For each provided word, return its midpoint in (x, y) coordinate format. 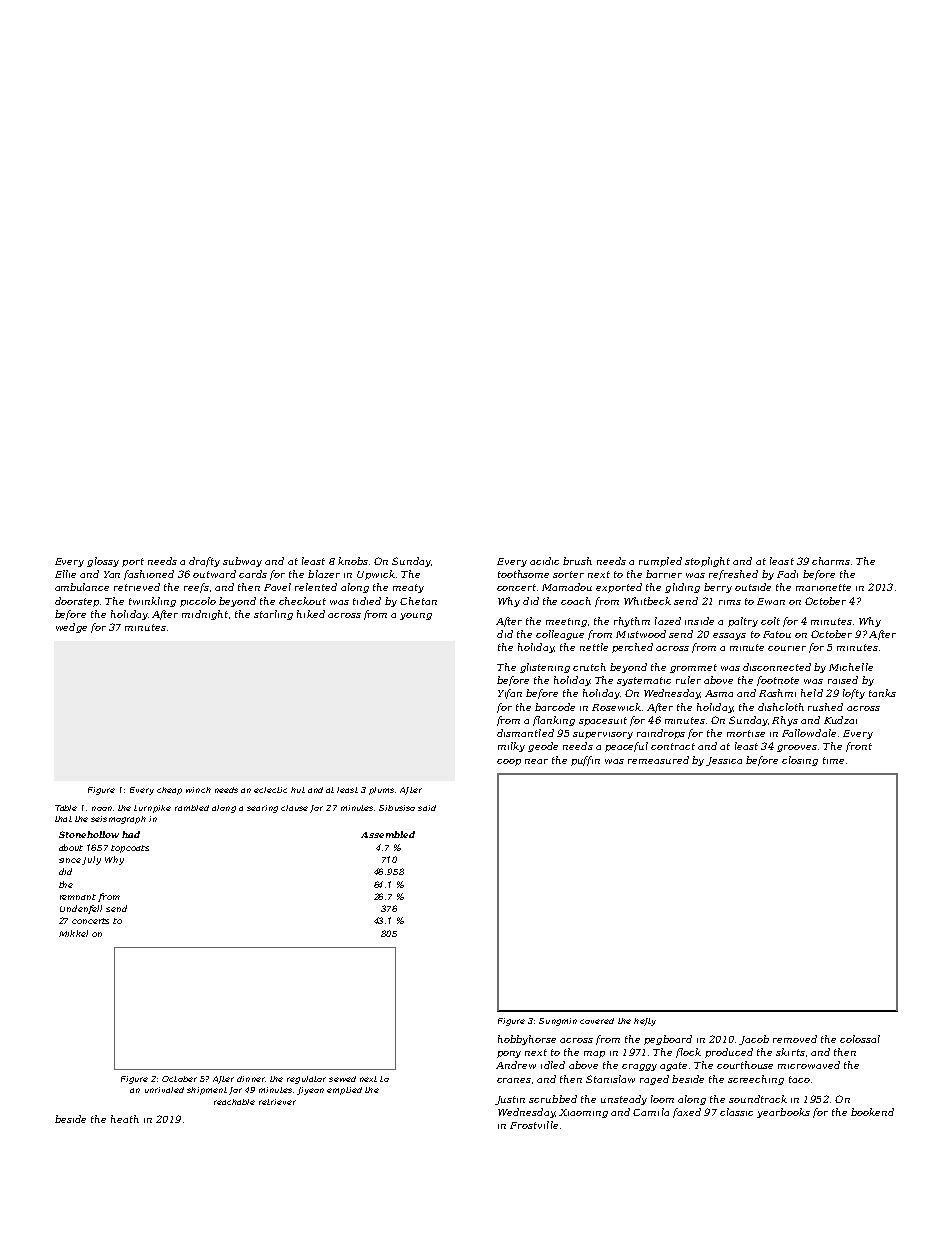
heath (125, 1119)
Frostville (534, 1125)
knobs (353, 561)
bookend (872, 1112)
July (91, 860)
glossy (103, 562)
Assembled (388, 834)
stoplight (707, 562)
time (833, 760)
